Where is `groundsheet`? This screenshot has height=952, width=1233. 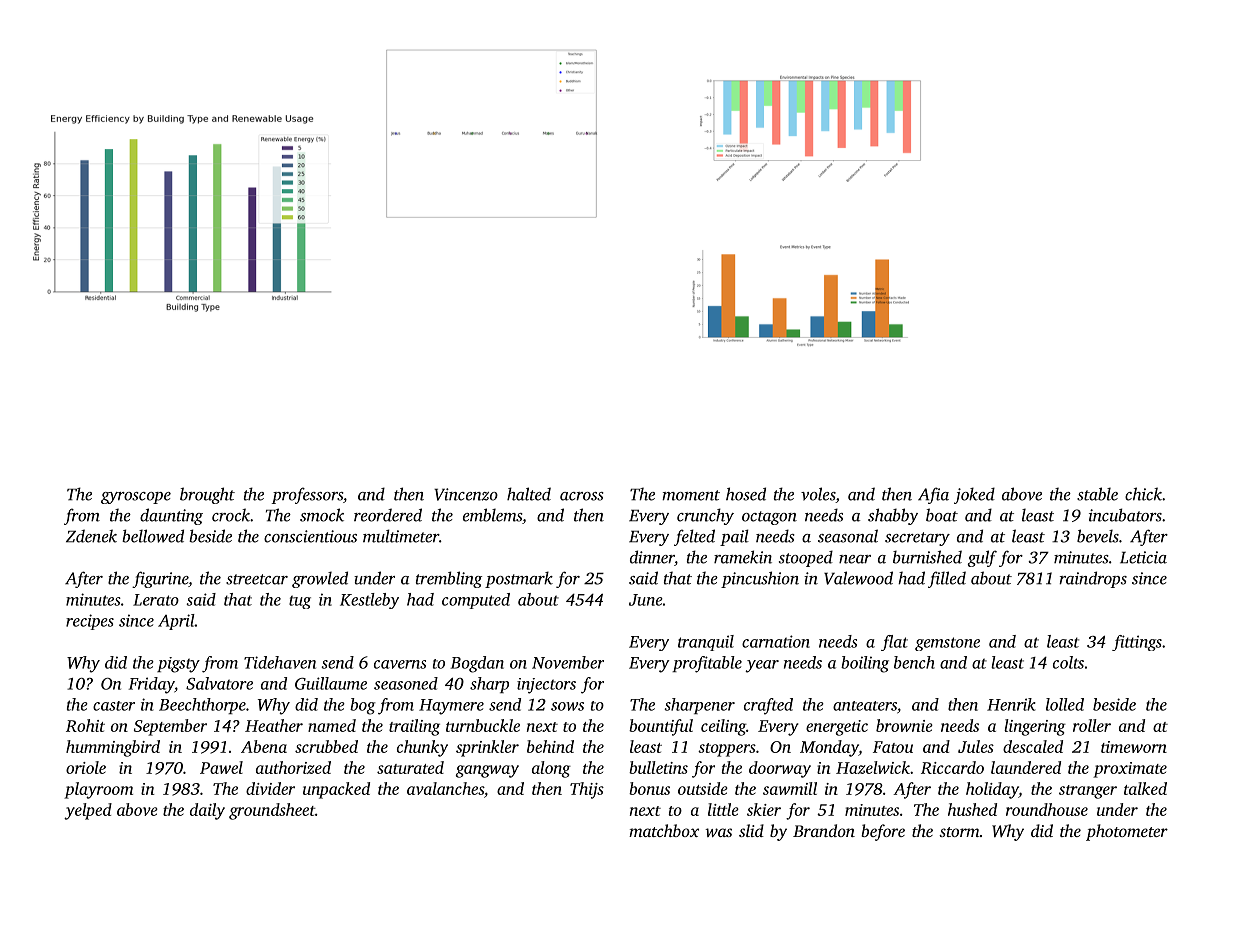
groundsheet is located at coordinates (272, 811).
